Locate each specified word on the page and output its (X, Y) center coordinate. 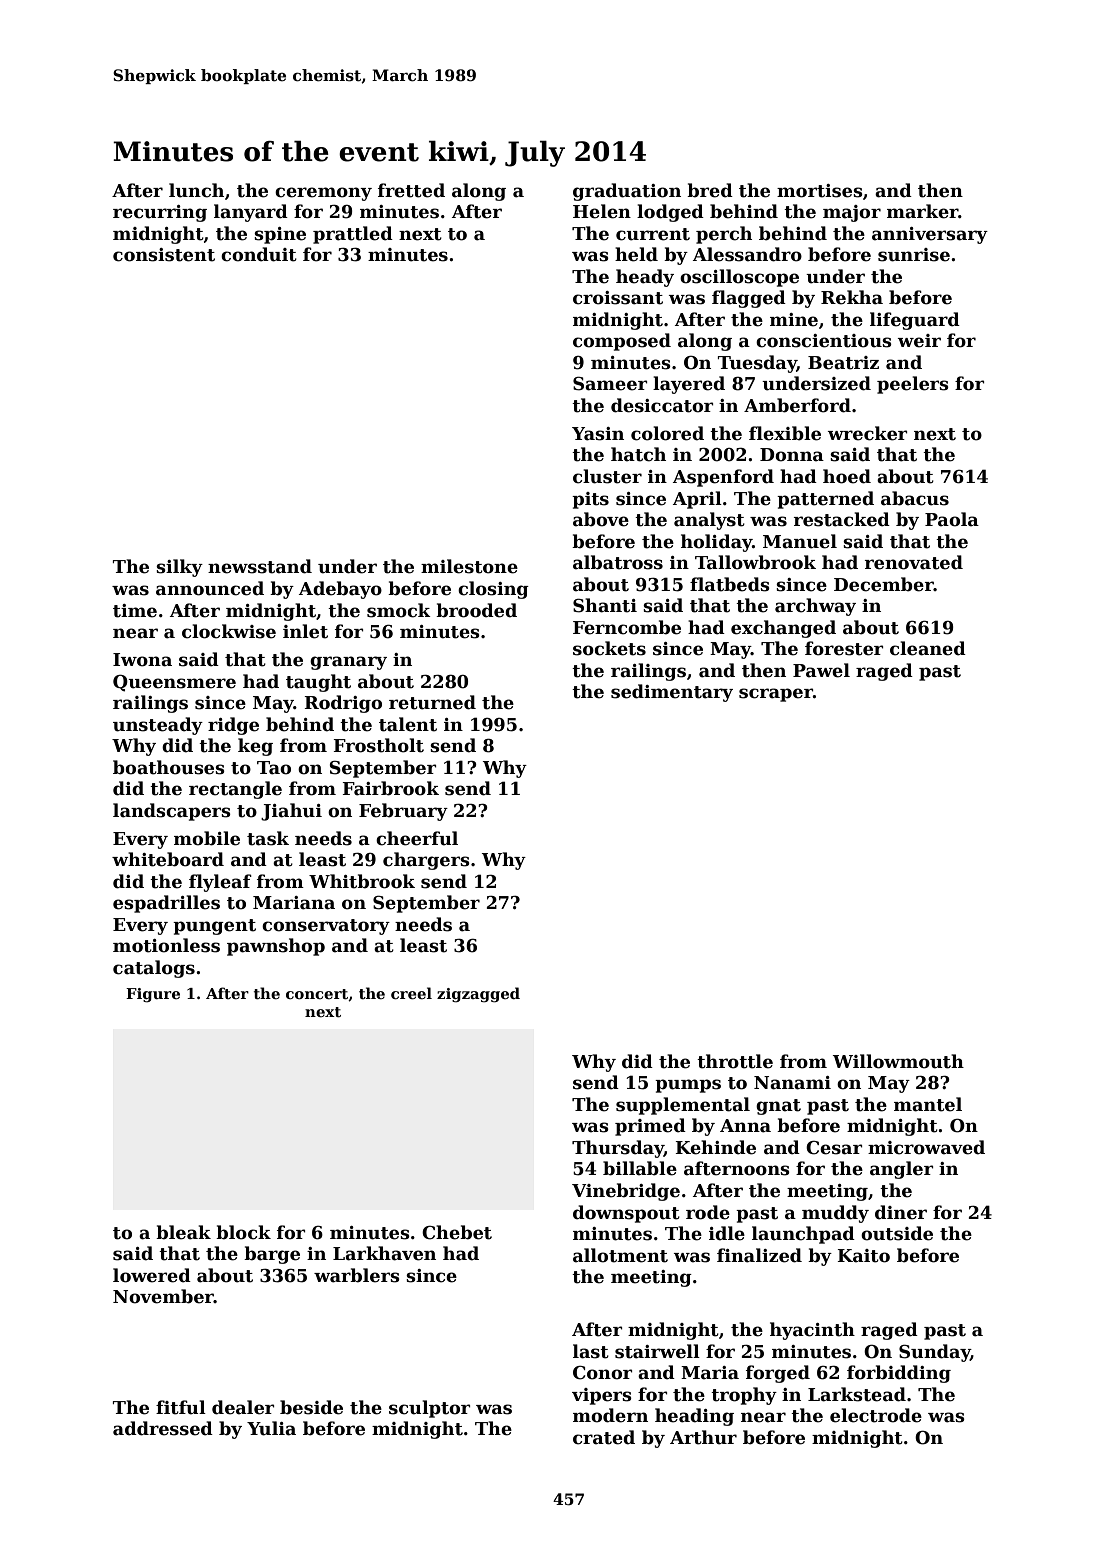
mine (794, 320)
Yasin (598, 434)
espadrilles (166, 904)
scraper (776, 695)
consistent (164, 255)
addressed (163, 1428)
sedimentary (672, 693)
